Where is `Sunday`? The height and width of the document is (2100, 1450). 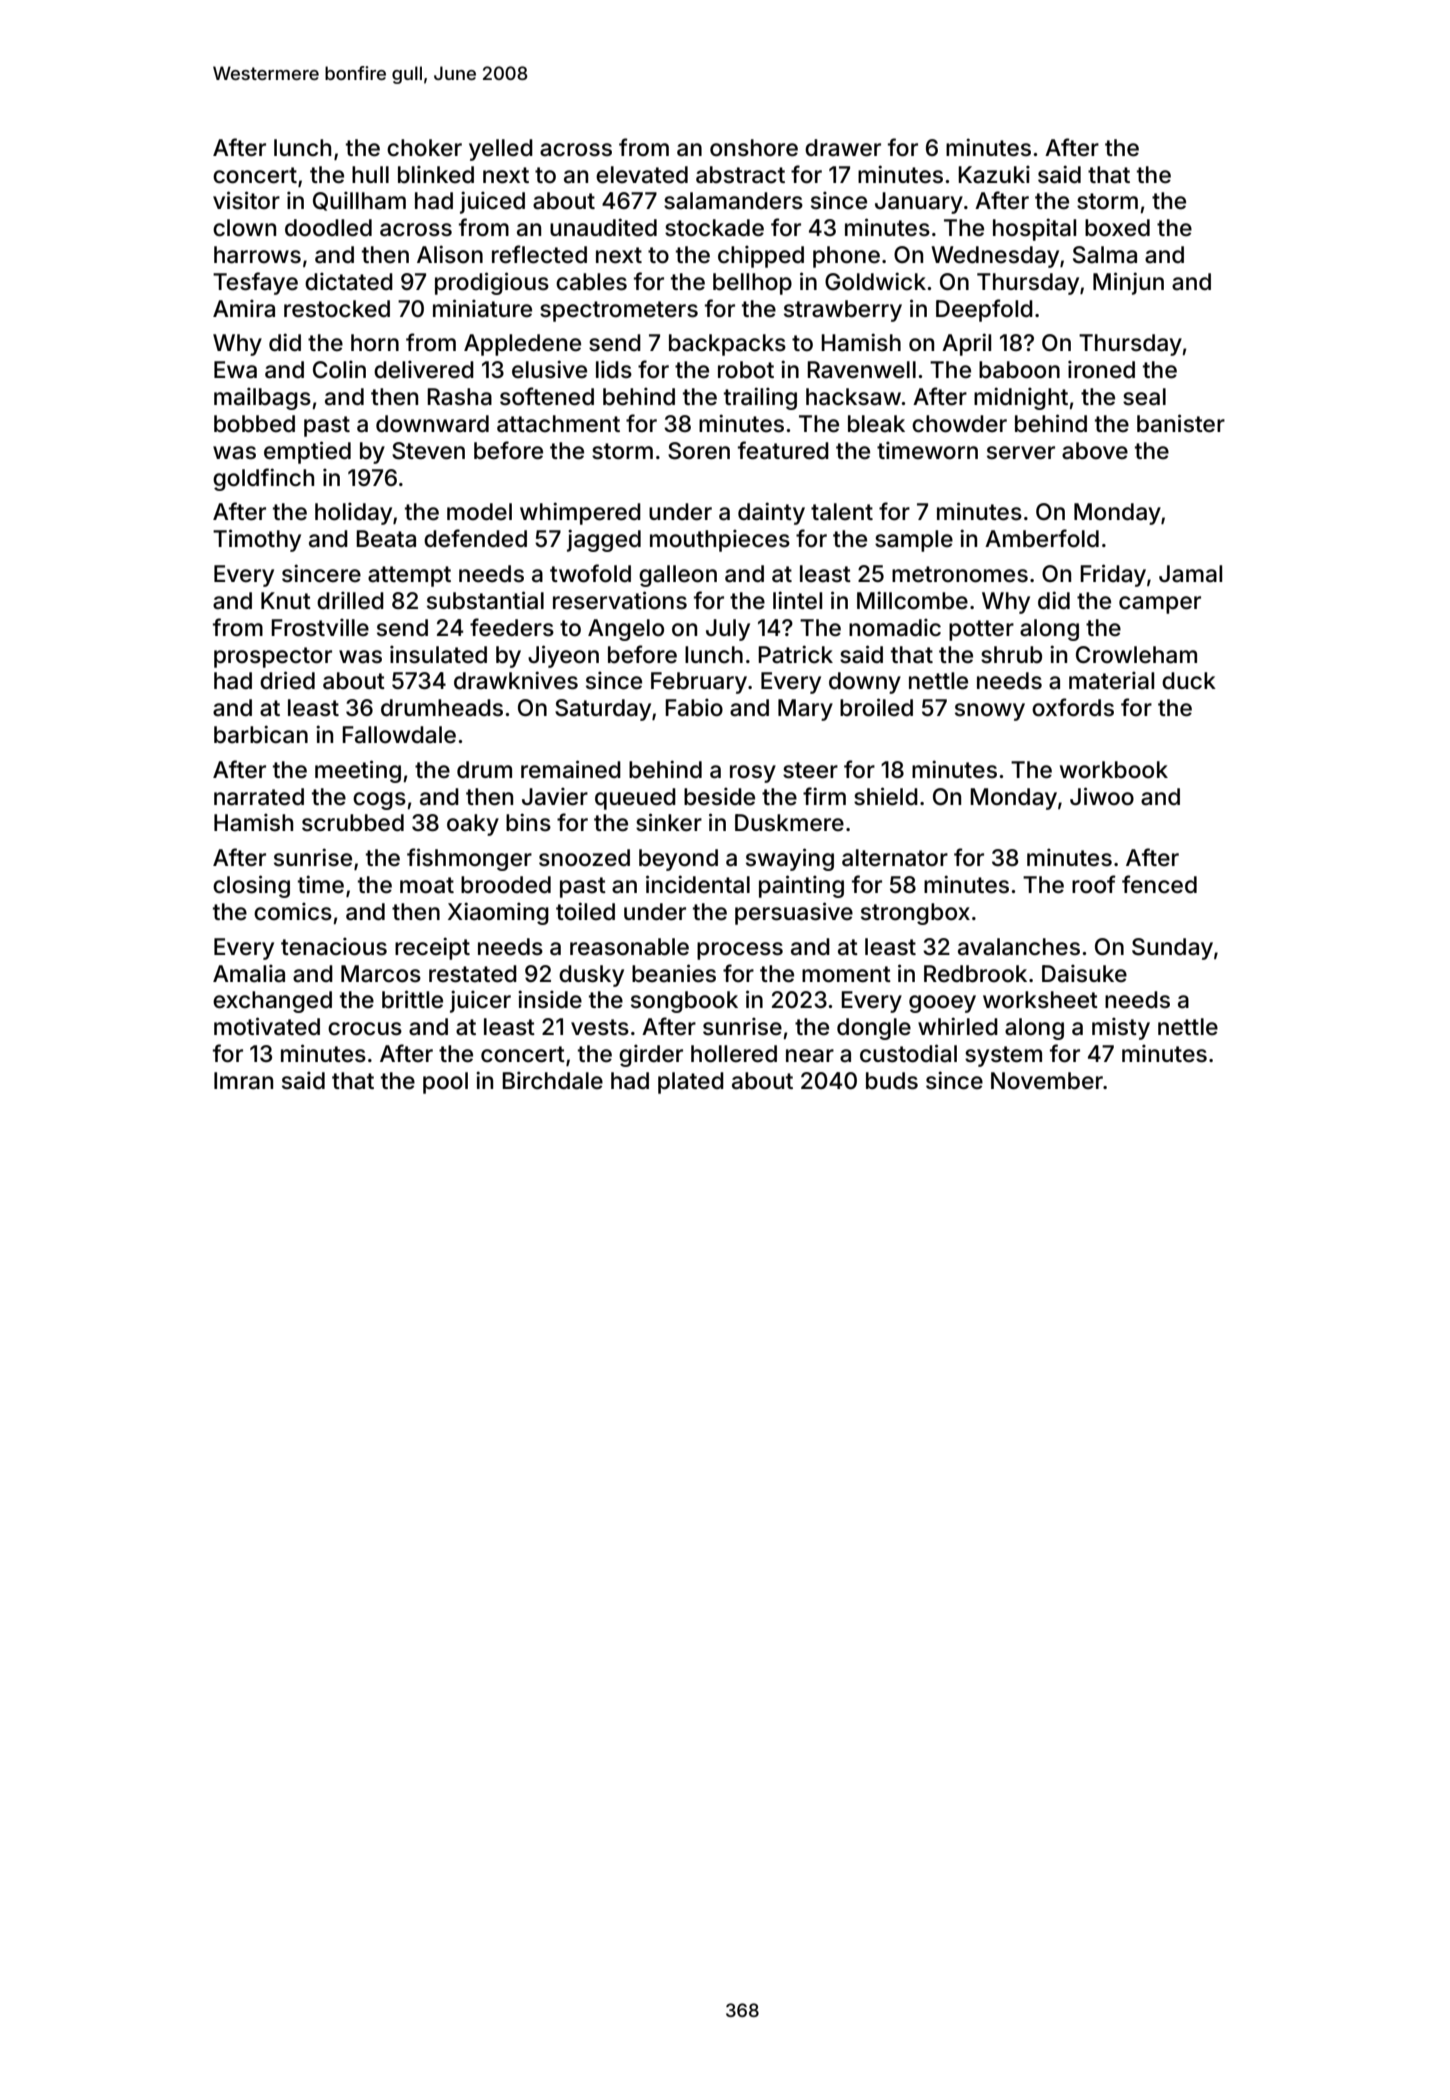 Sunday is located at coordinates (1172, 949).
